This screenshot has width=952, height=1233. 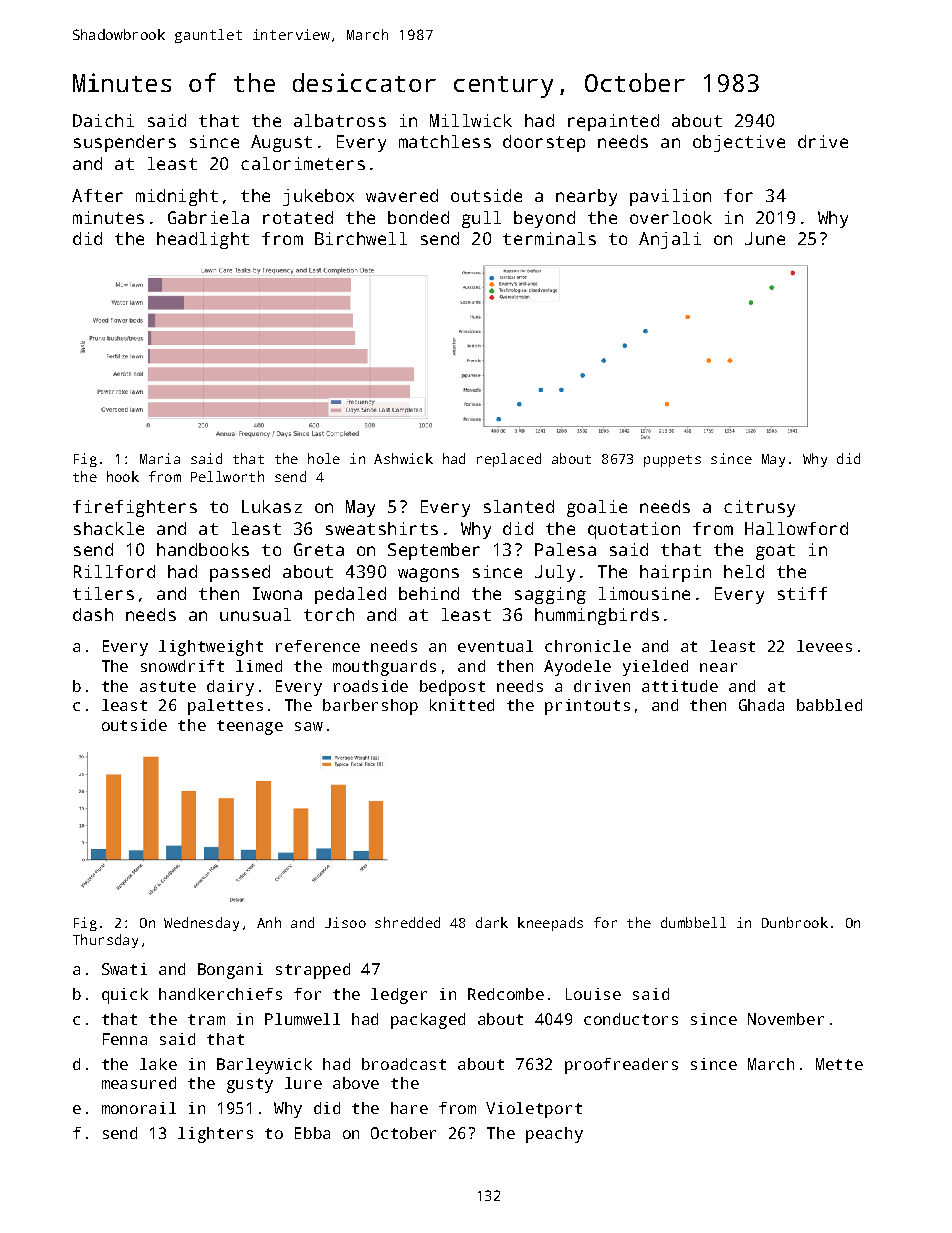 What do you see at coordinates (739, 143) in the screenshot?
I see `objective` at bounding box center [739, 143].
